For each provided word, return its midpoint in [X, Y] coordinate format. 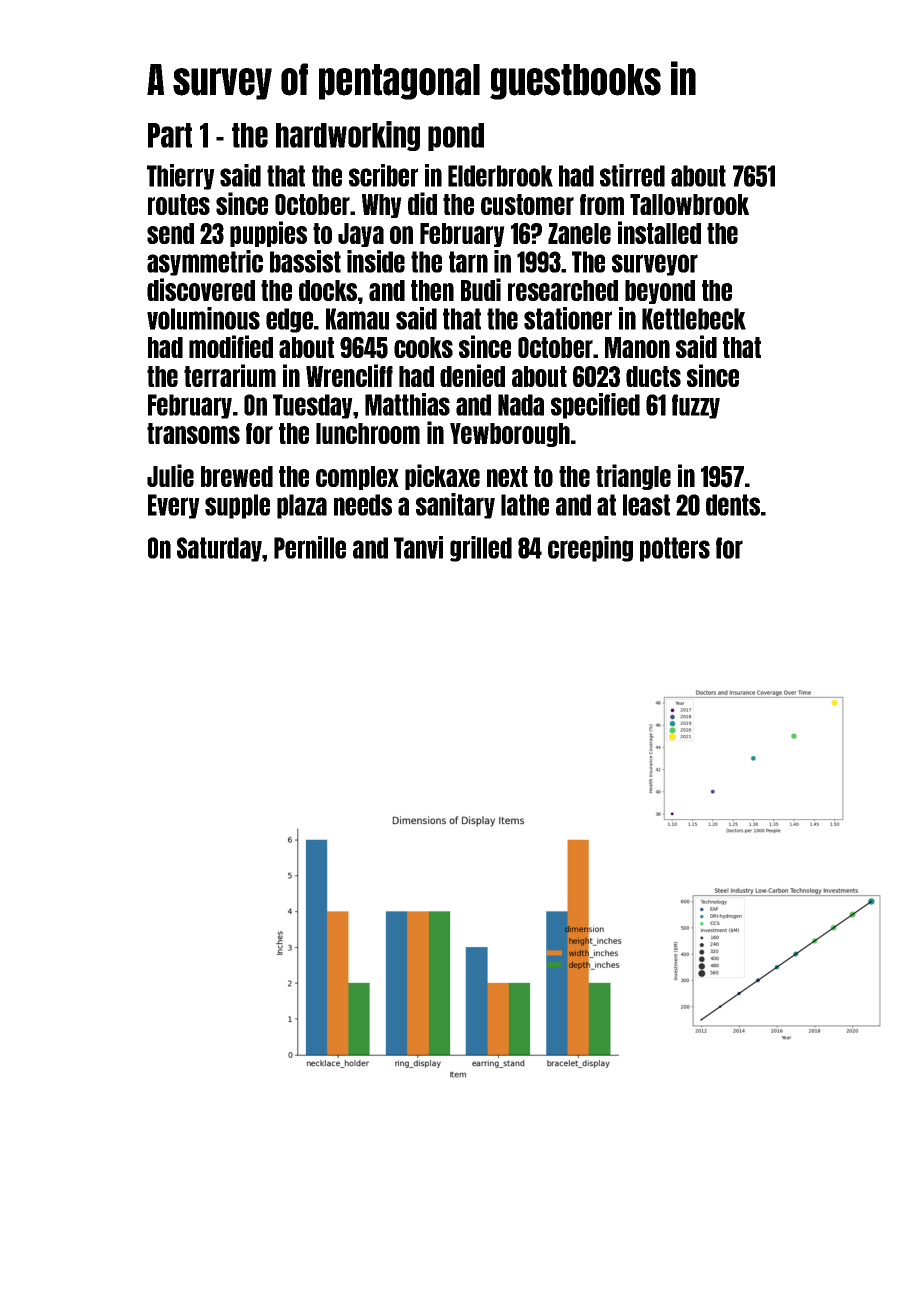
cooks [423, 347]
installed [659, 232]
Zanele [579, 233]
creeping [590, 549]
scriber [383, 175]
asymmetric [205, 263]
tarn [468, 262]
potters [675, 549]
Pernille [310, 547]
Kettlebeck [694, 319]
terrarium [230, 375]
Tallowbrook [689, 204]
